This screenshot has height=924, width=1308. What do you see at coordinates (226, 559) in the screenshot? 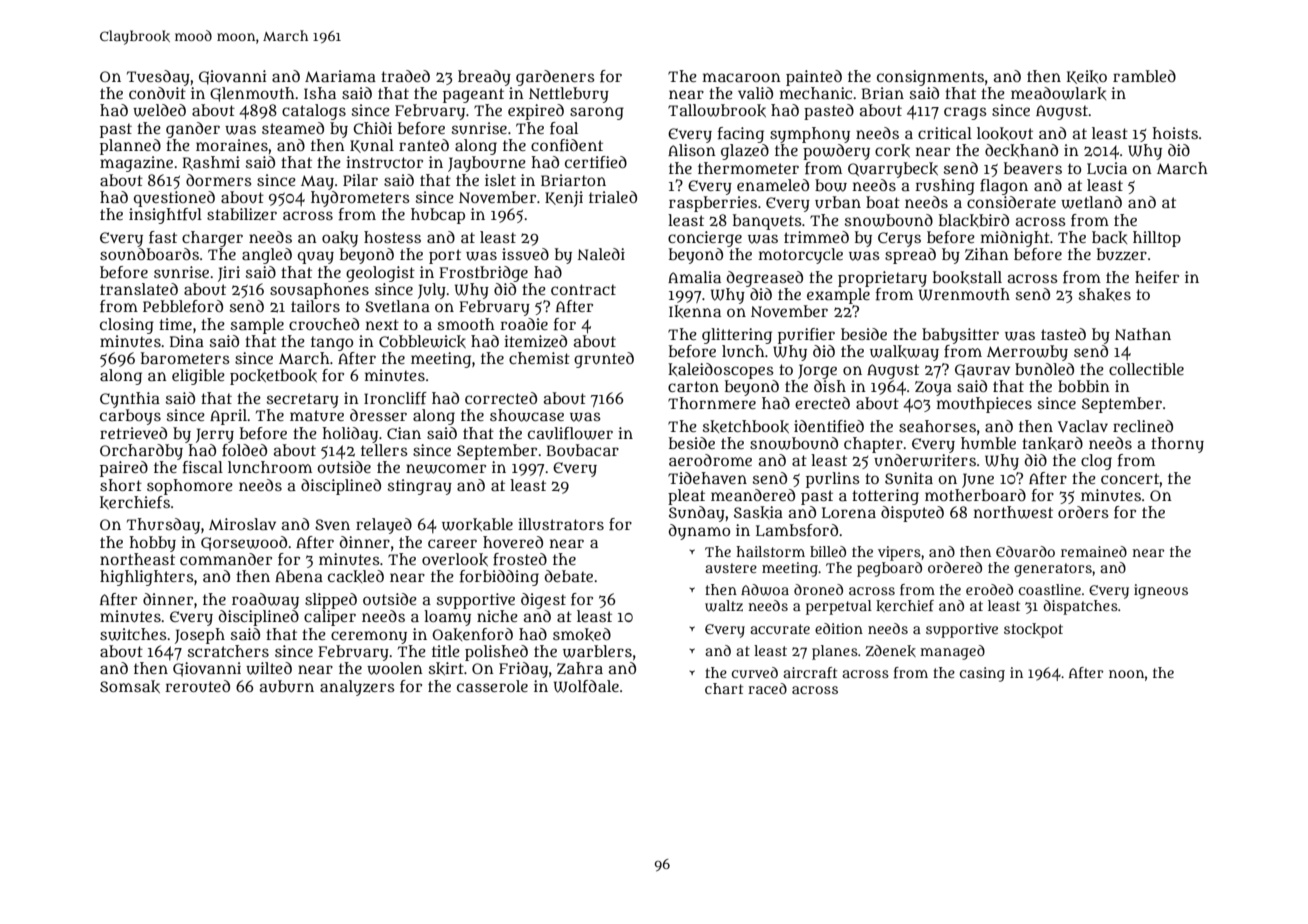
I see `commander` at bounding box center [226, 559].
